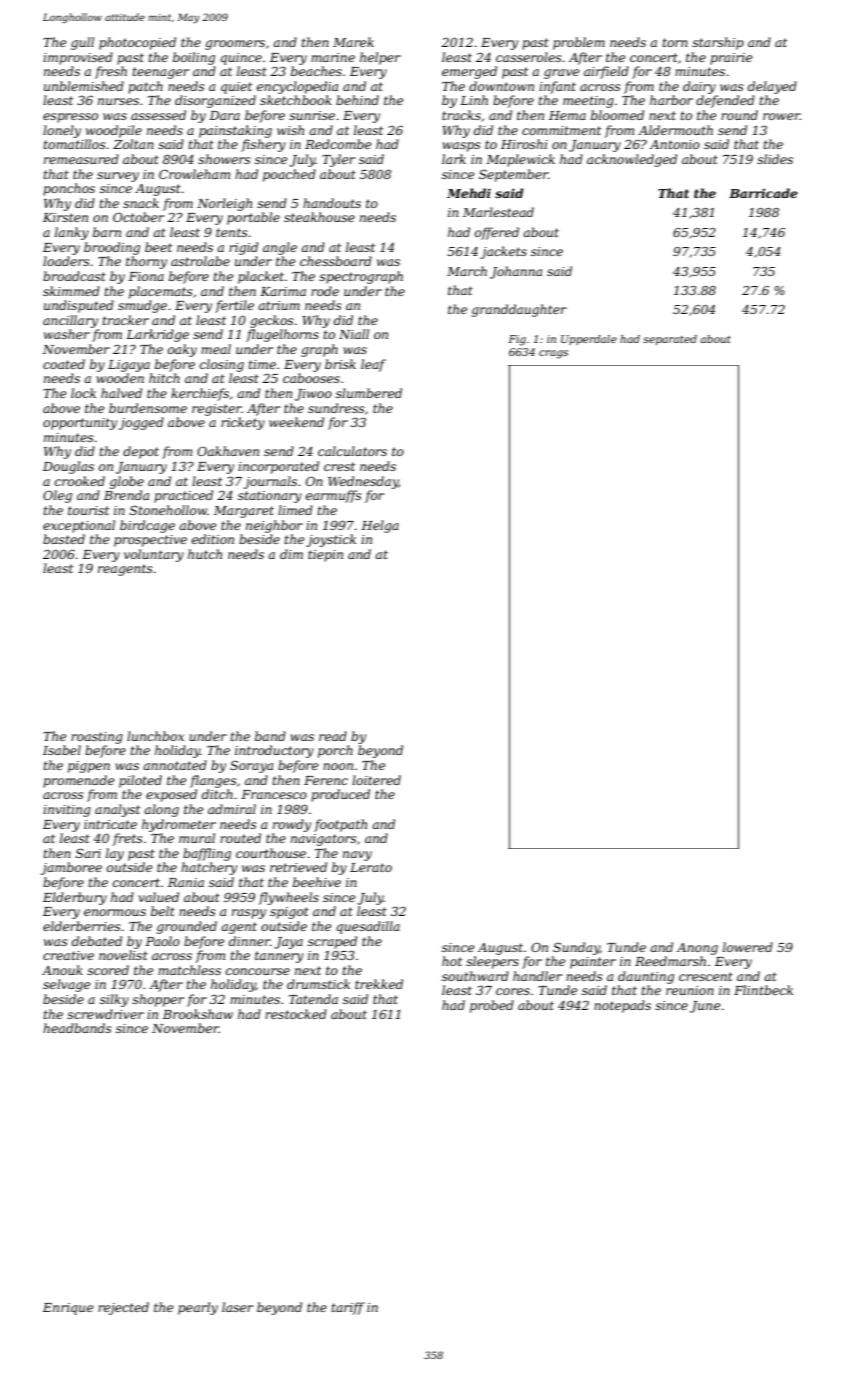  I want to click on Marek, so click(353, 42).
